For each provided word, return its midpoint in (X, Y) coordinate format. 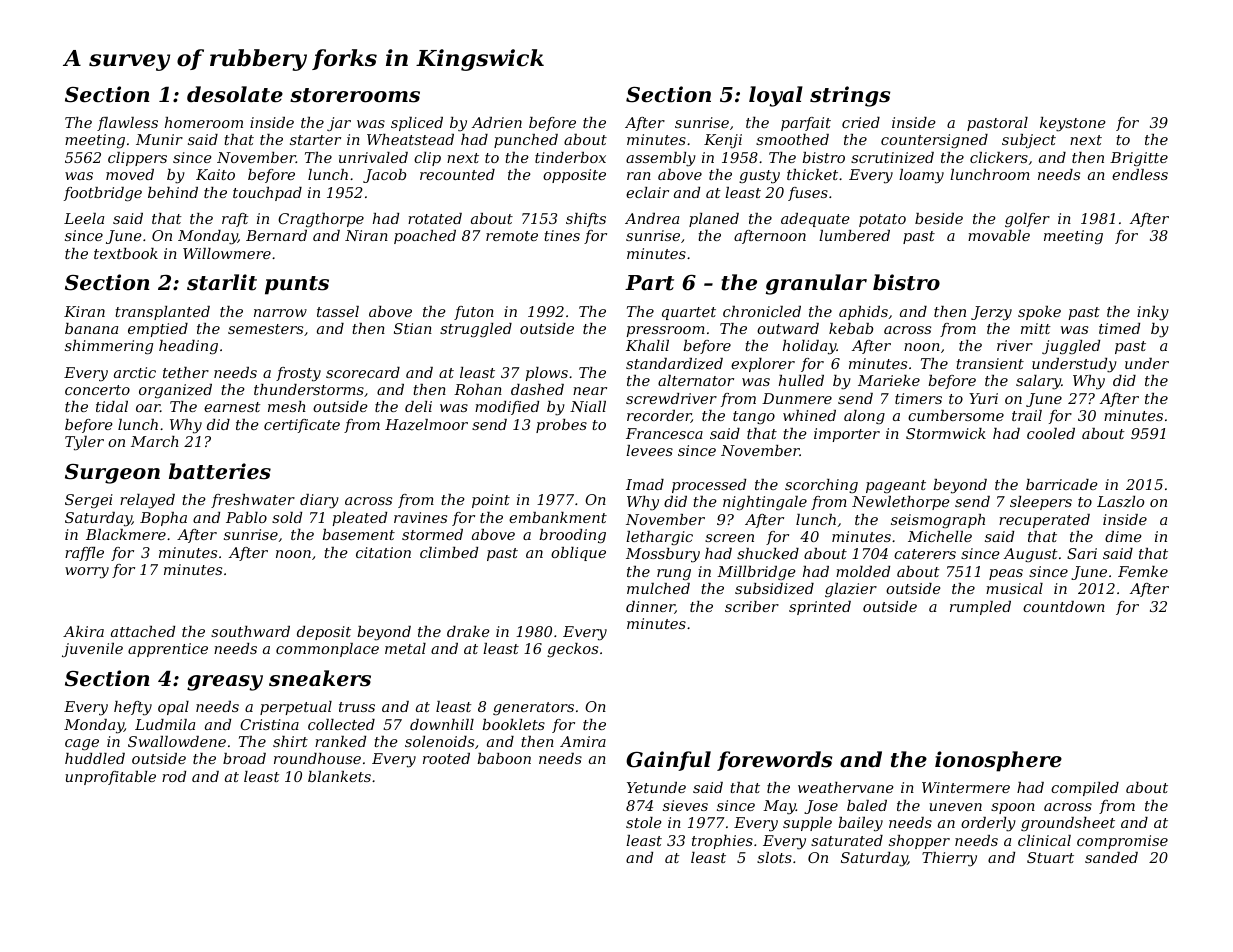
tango (754, 417)
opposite (574, 176)
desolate (235, 94)
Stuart (1050, 857)
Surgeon (112, 474)
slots (774, 857)
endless (1140, 174)
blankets (339, 776)
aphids (863, 313)
